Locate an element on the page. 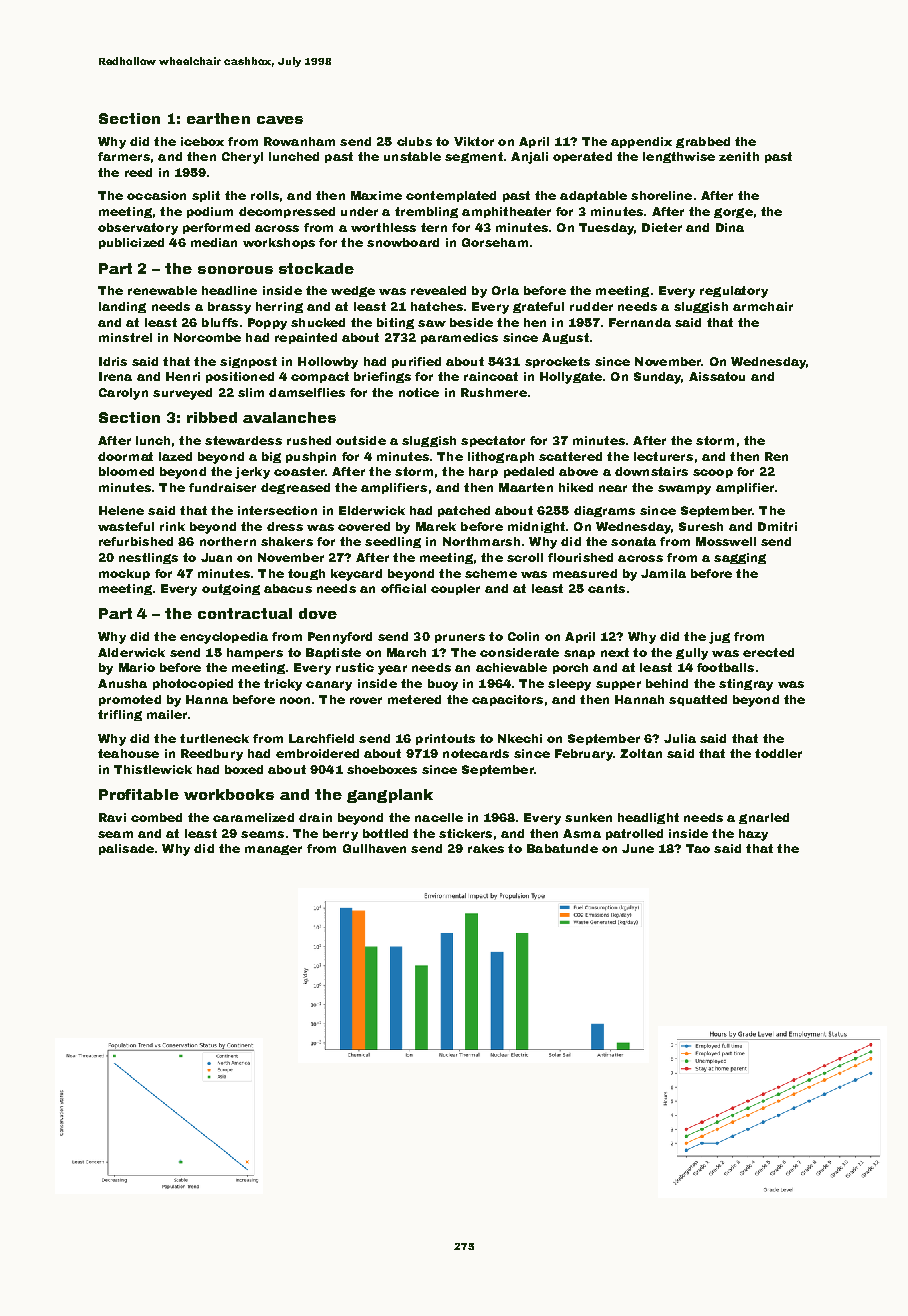 The image size is (908, 1316). Anjali is located at coordinates (529, 158).
